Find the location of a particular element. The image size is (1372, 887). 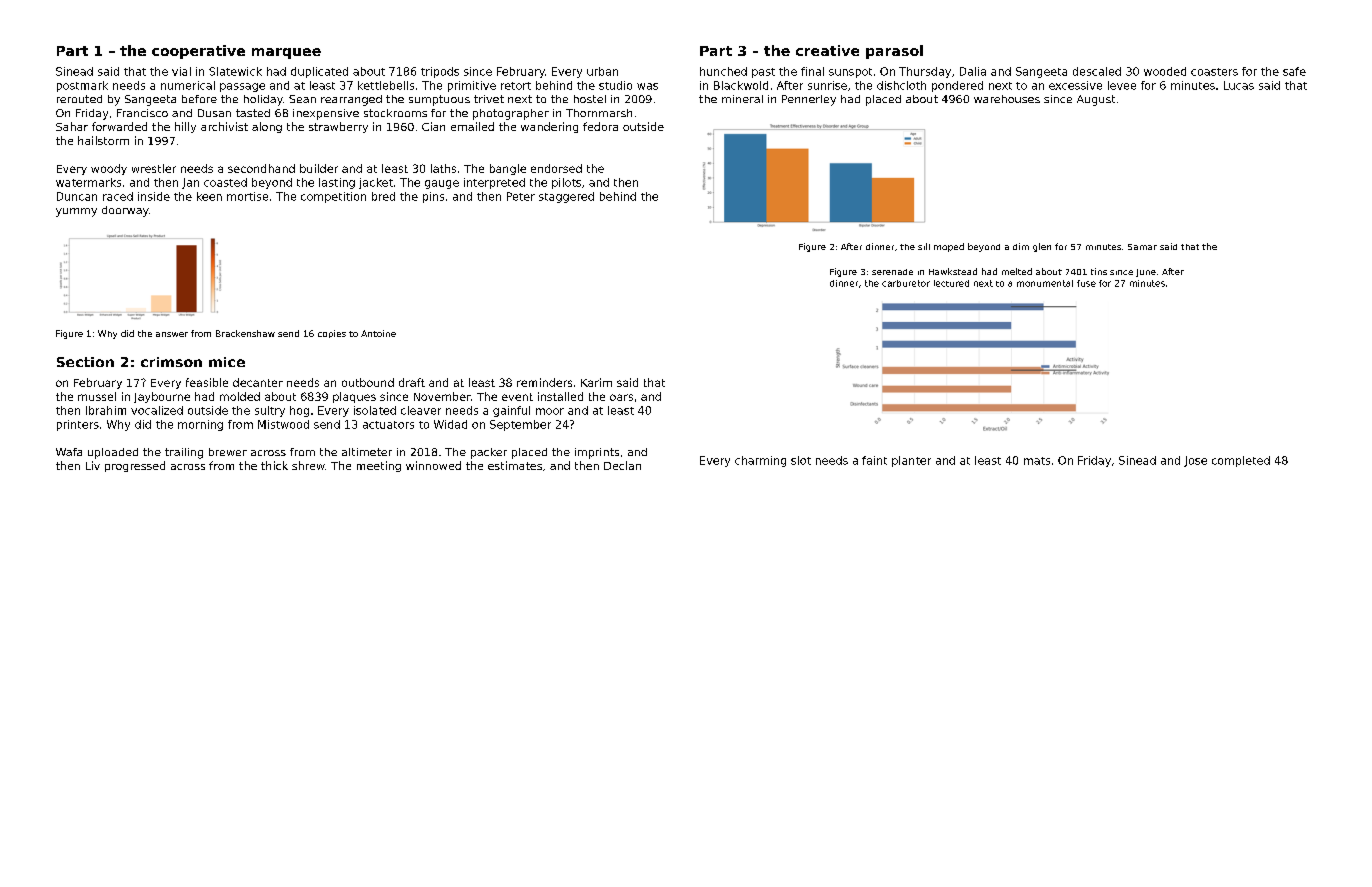

doorway is located at coordinates (125, 211).
